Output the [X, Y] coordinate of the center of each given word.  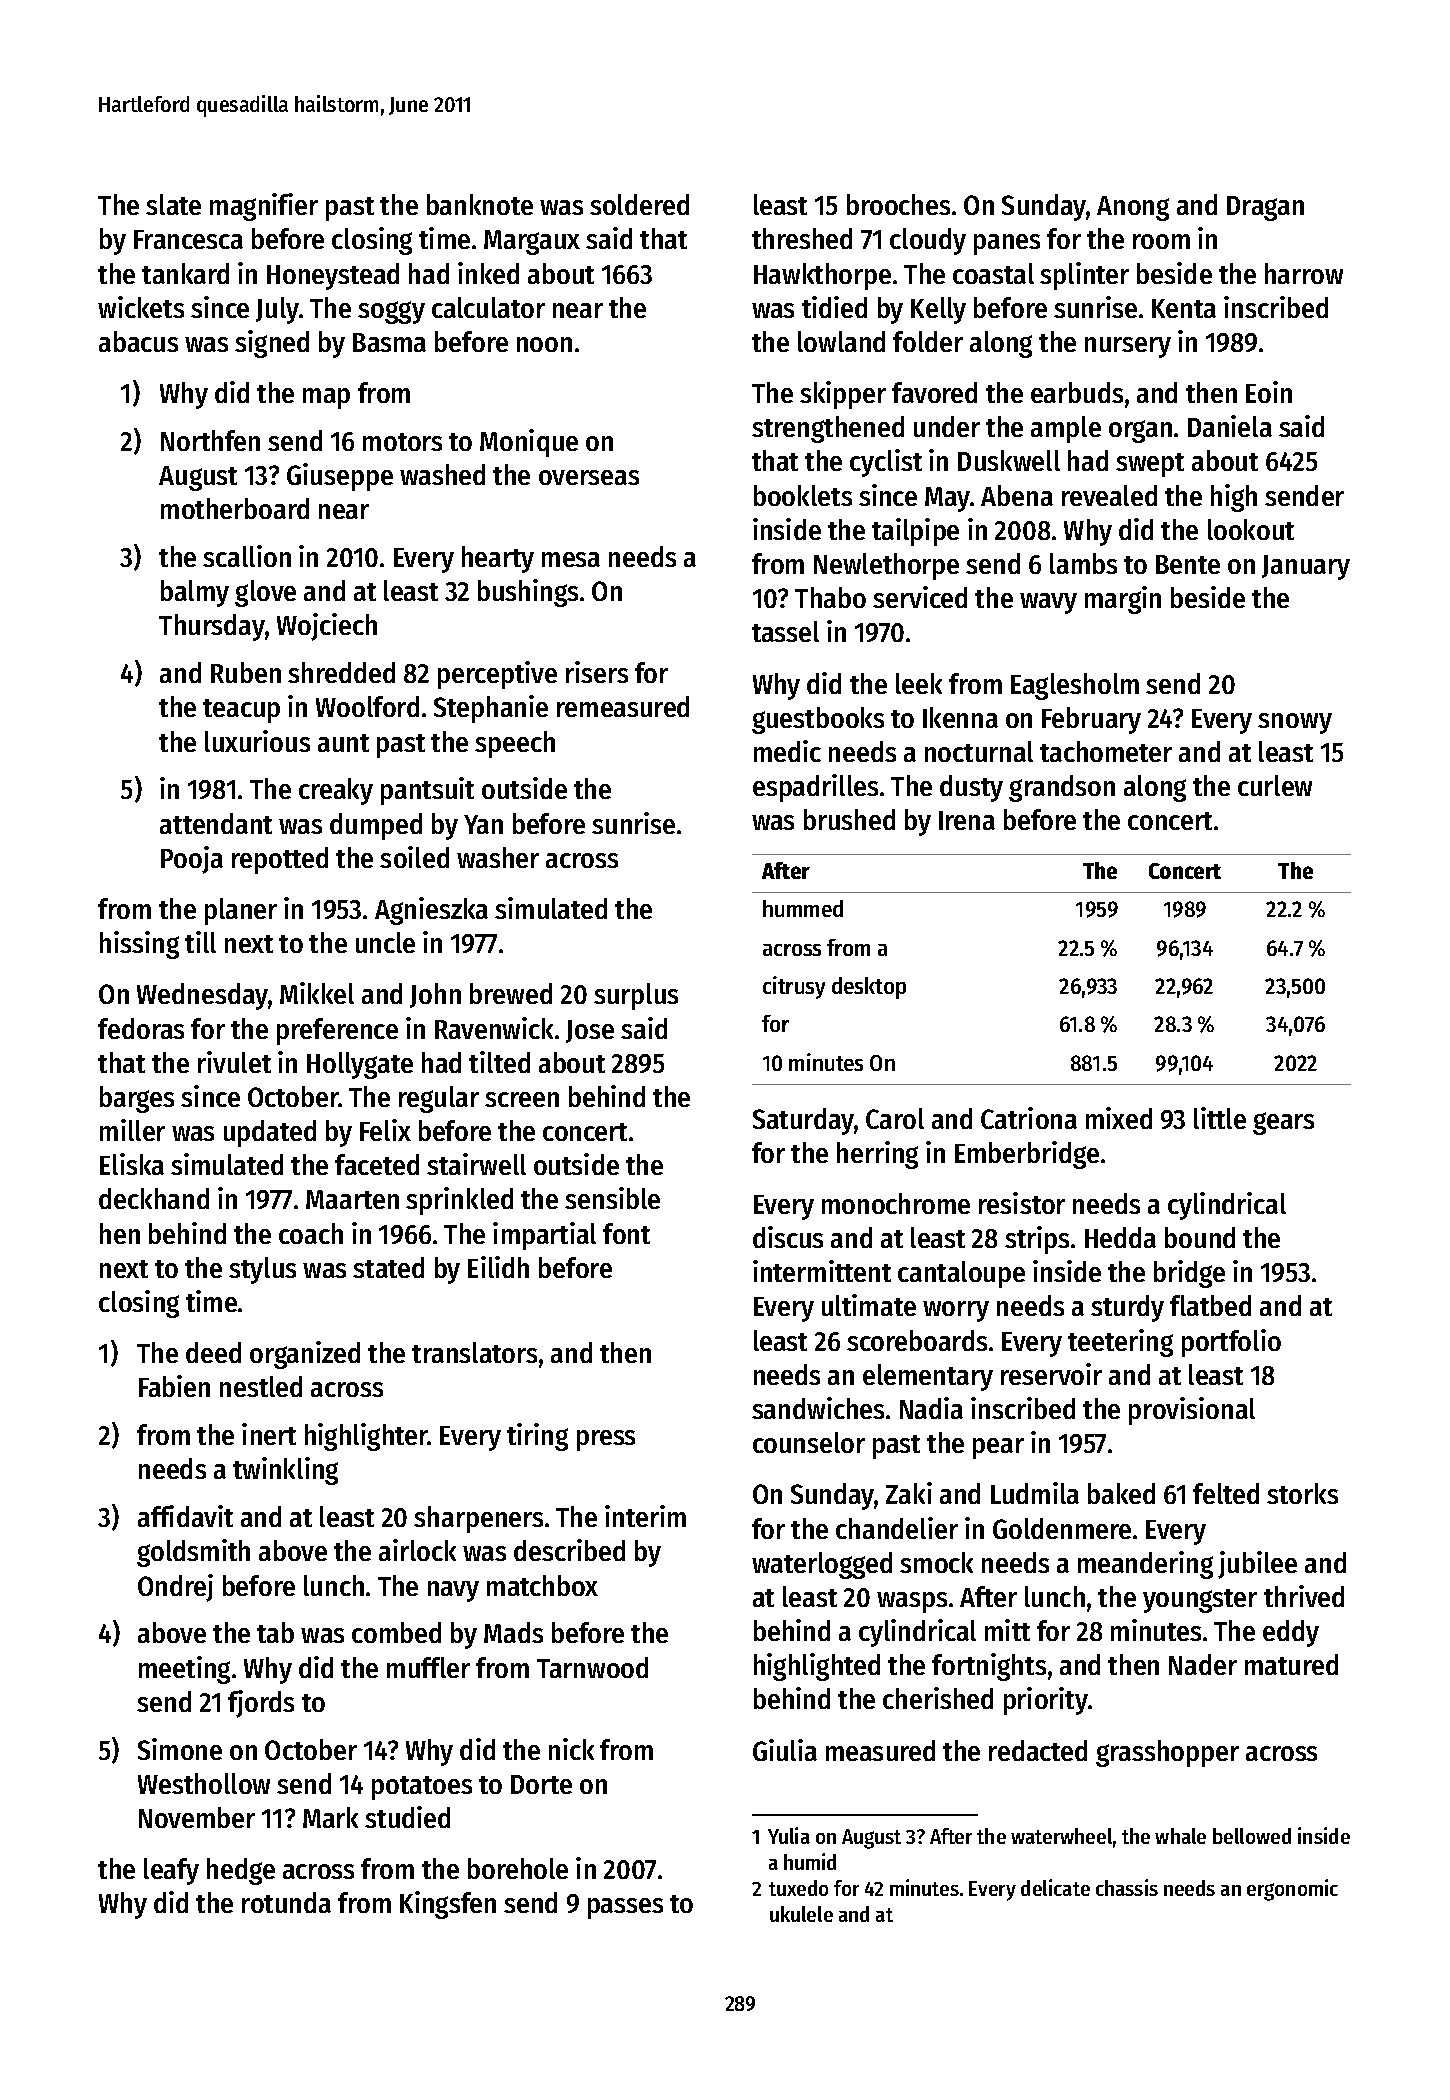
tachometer [1106, 751]
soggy [391, 312]
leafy [171, 1871]
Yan [483, 824]
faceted [377, 1164]
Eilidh [498, 1267]
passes [625, 1908]
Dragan [1265, 208]
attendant [216, 823]
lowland [841, 341]
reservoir [1051, 1374]
